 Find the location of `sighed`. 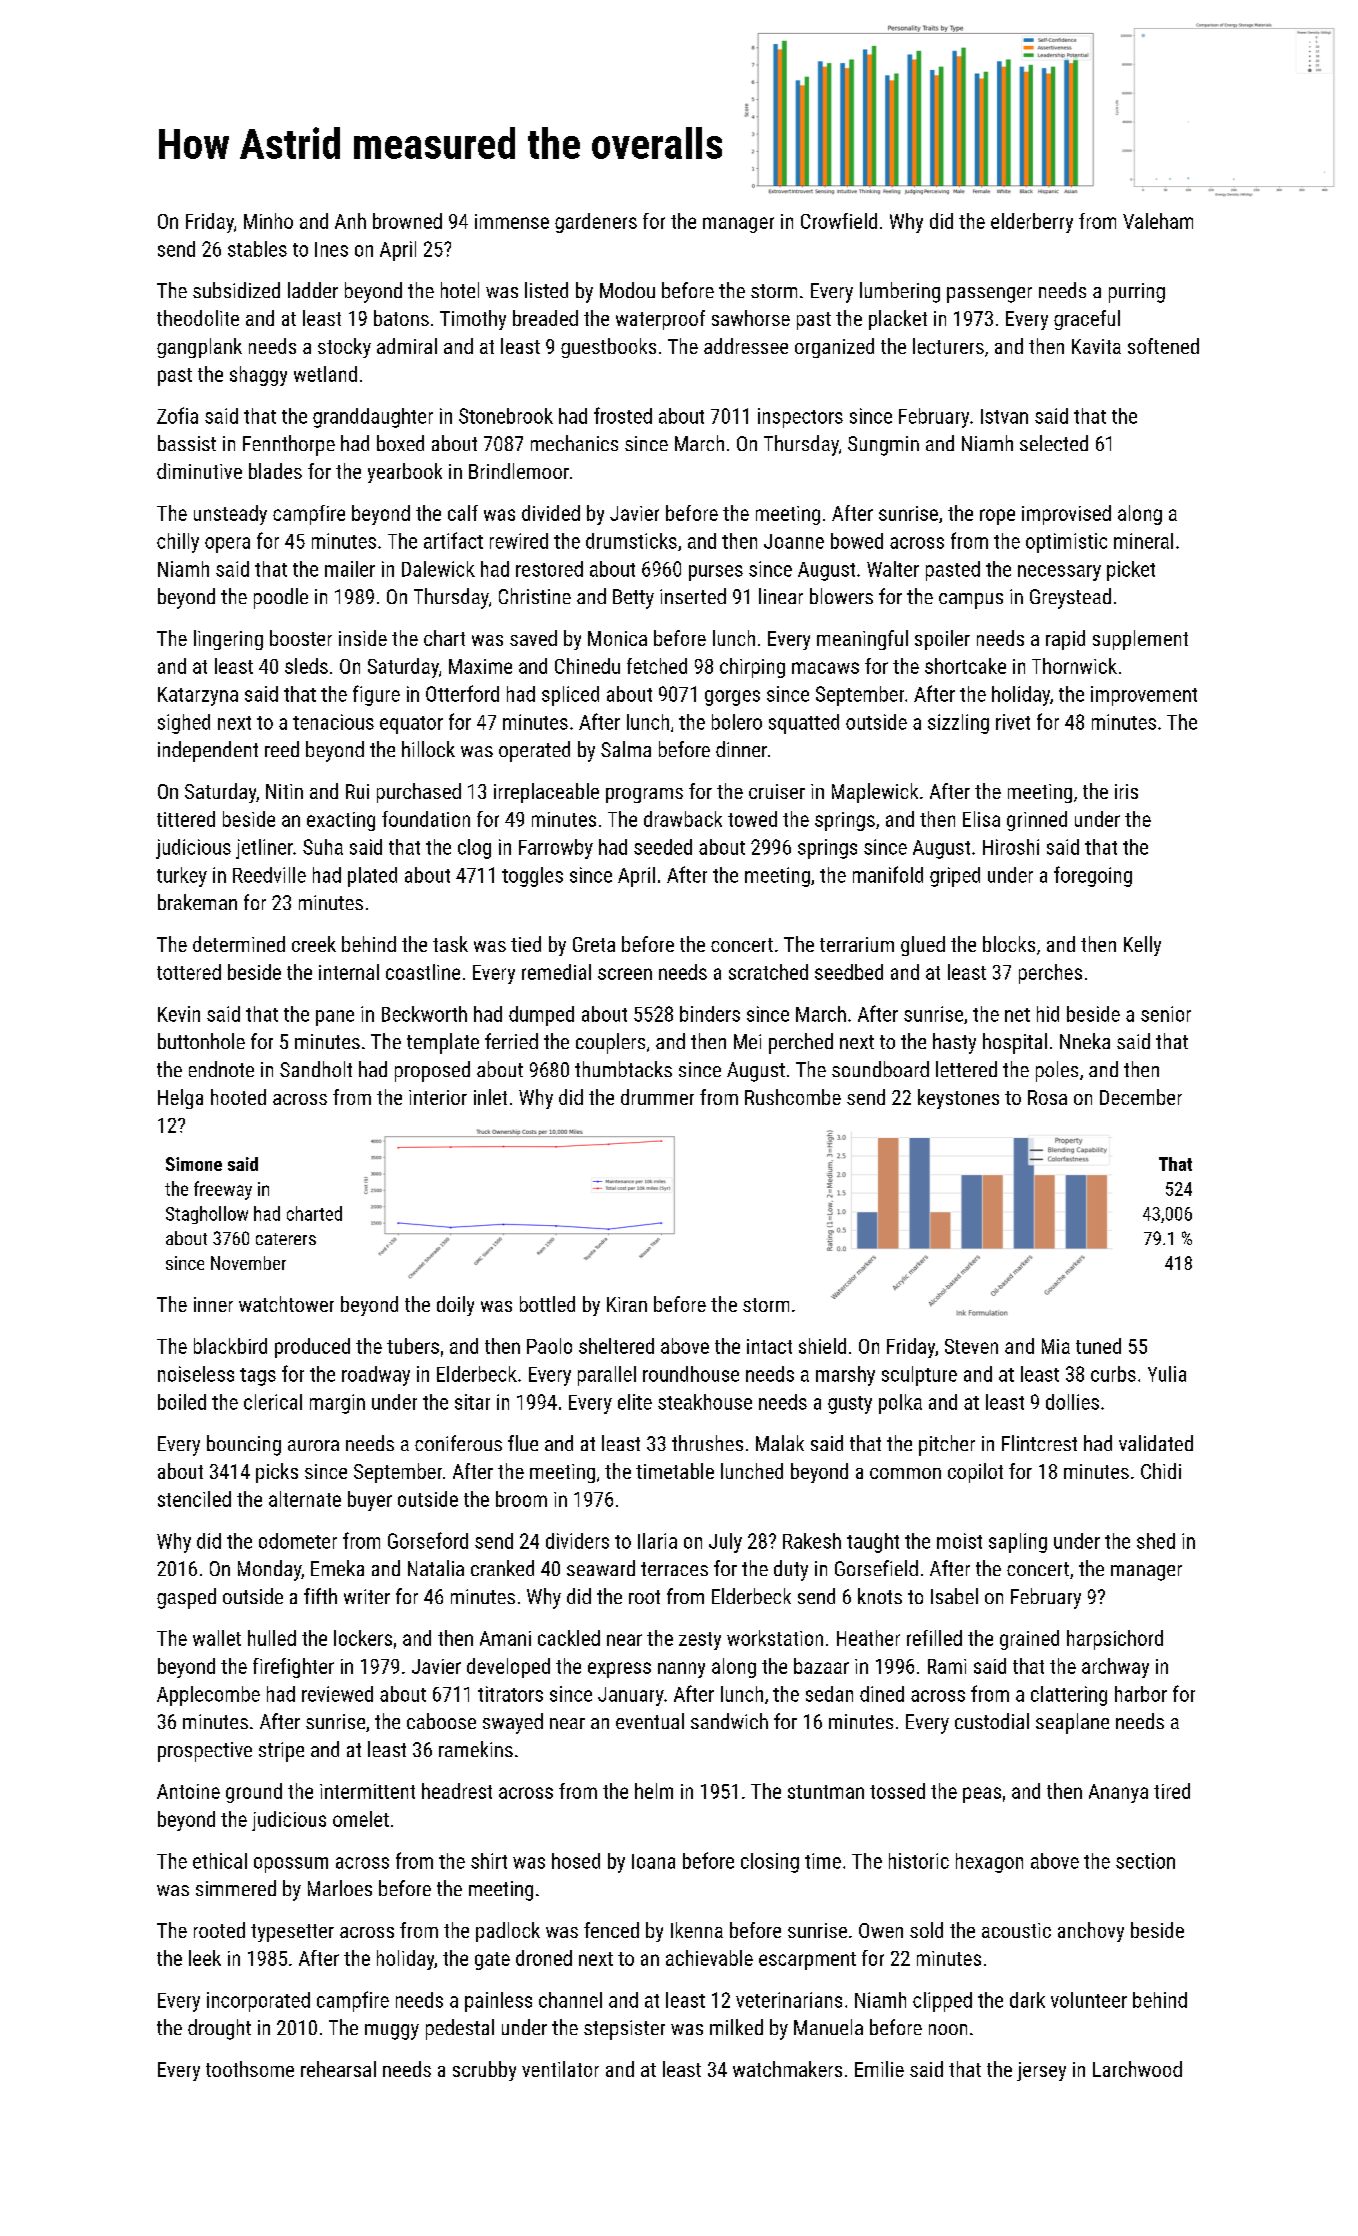

sighed is located at coordinates (184, 724).
